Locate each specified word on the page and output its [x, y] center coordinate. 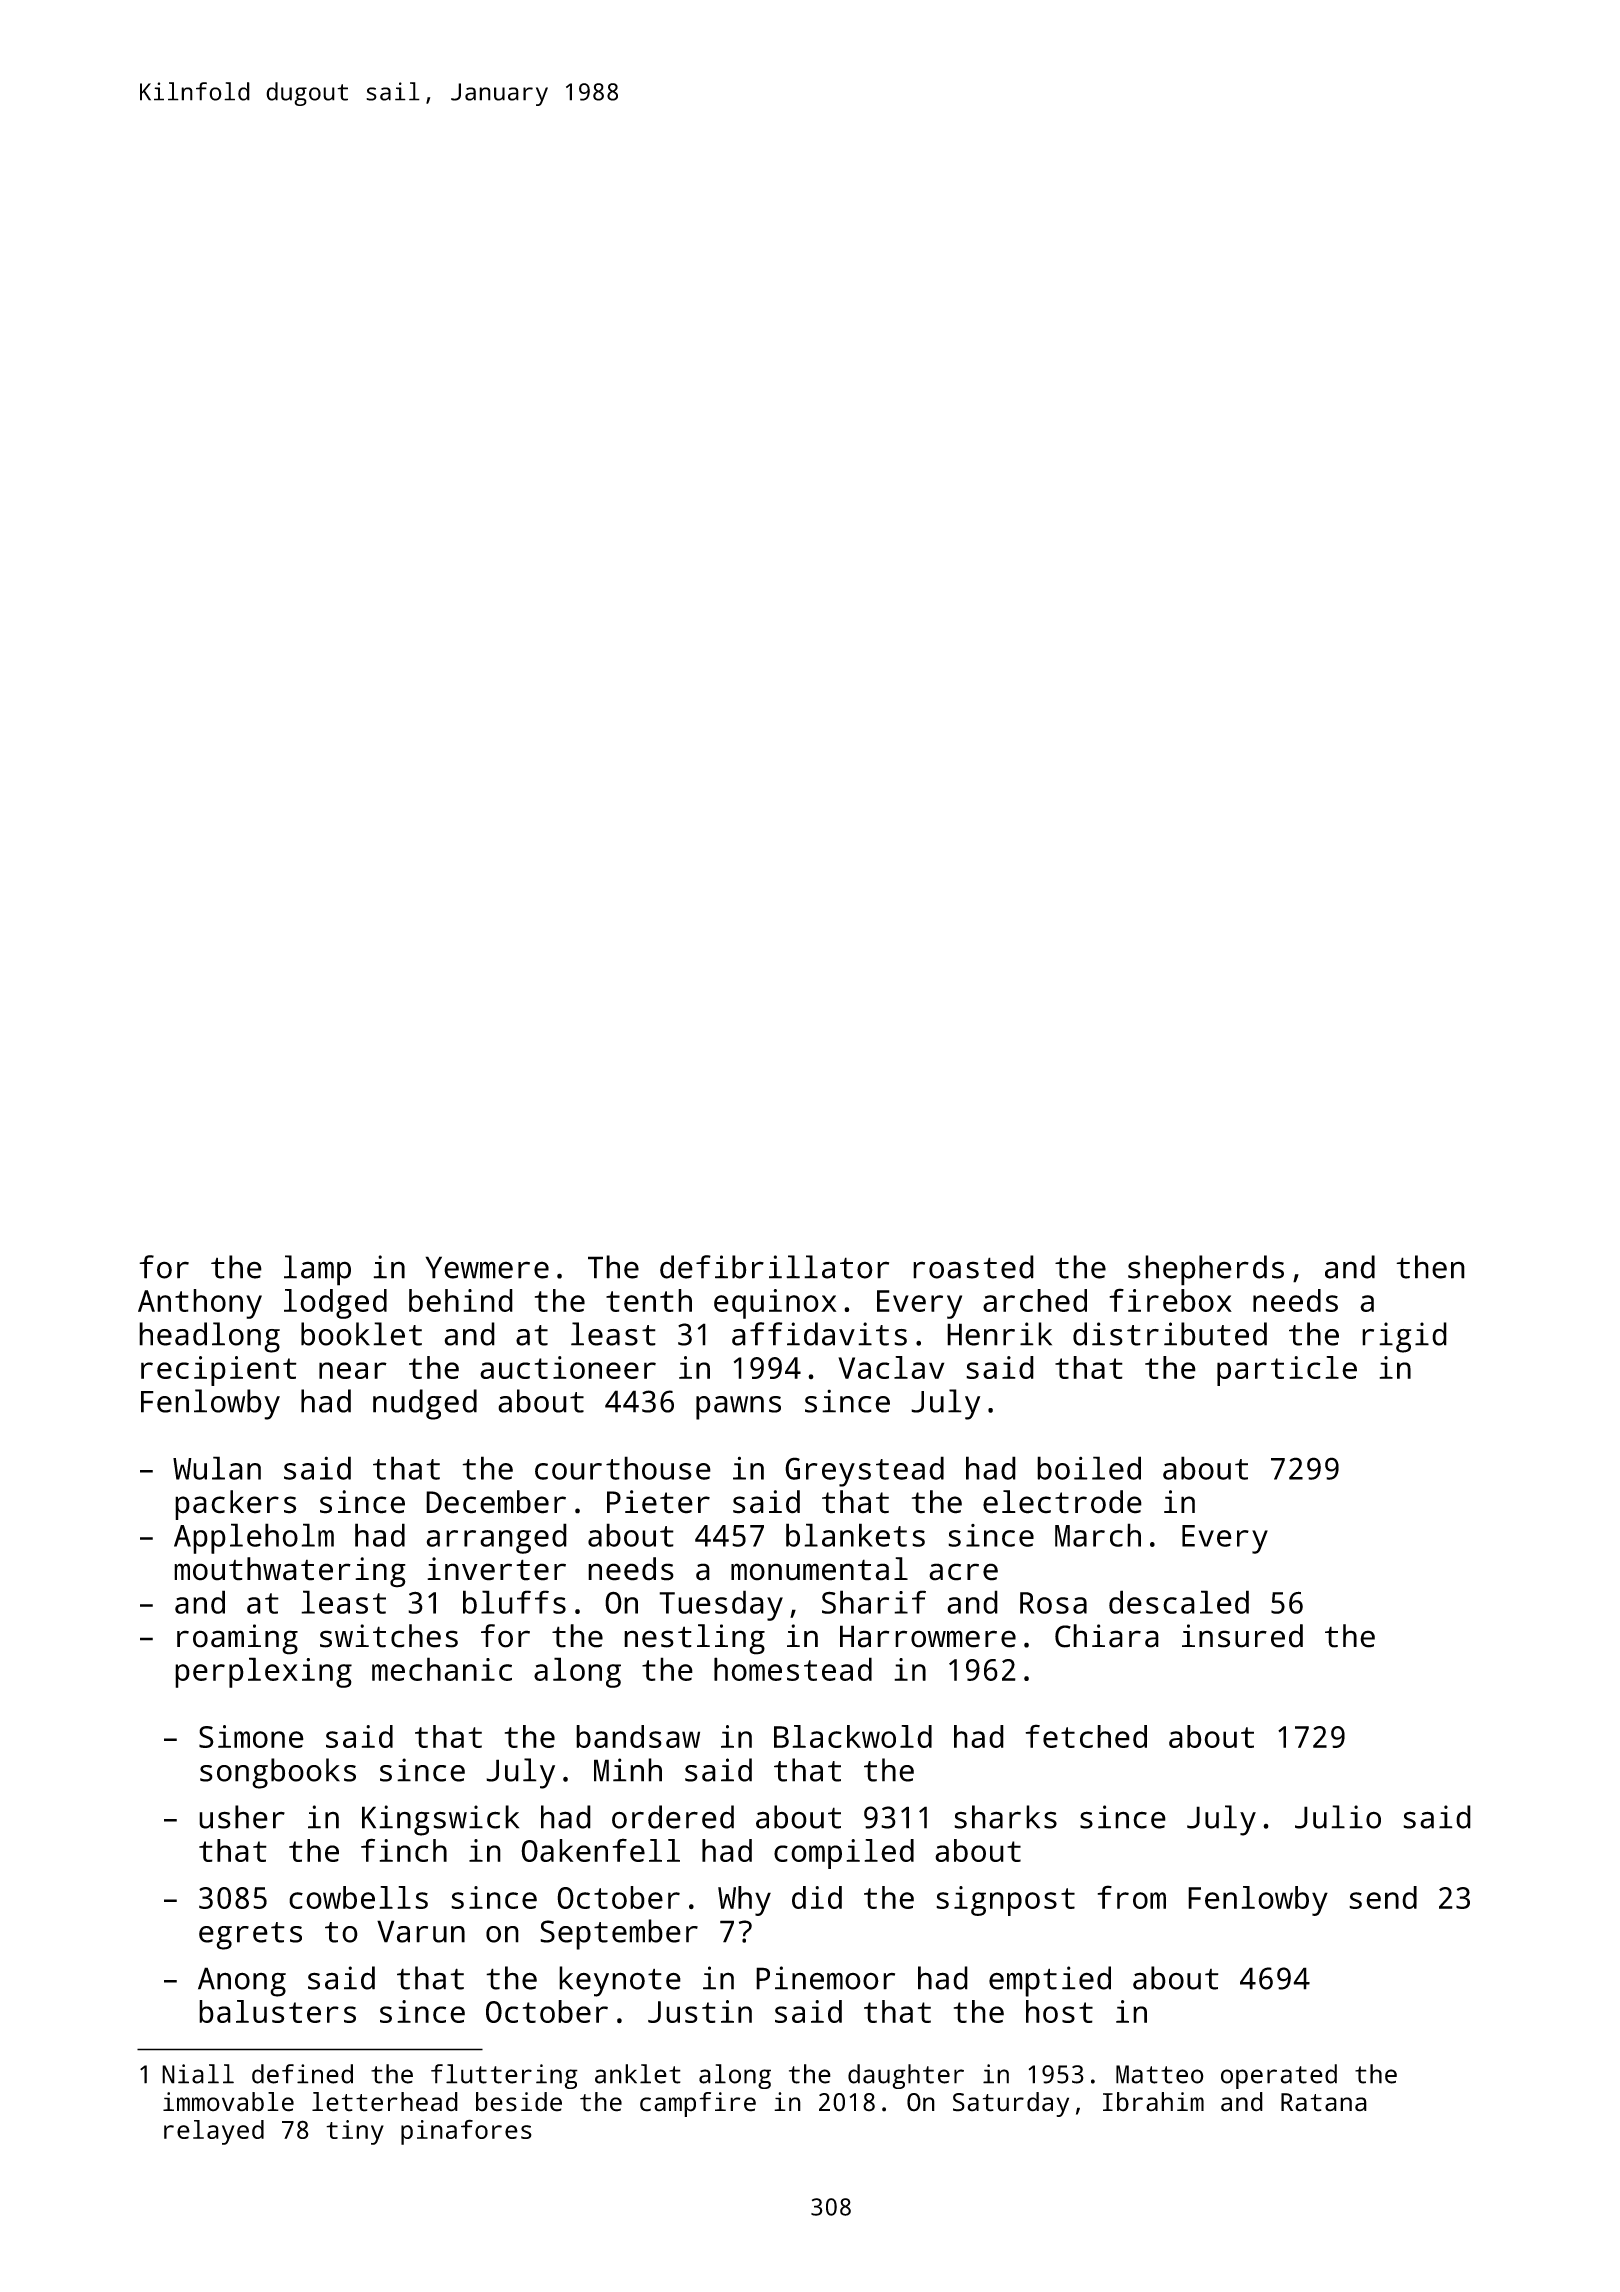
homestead [793, 1669]
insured [1242, 1636]
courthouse [623, 1468]
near [353, 1370]
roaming [237, 1639]
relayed [214, 2132]
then [1430, 1267]
